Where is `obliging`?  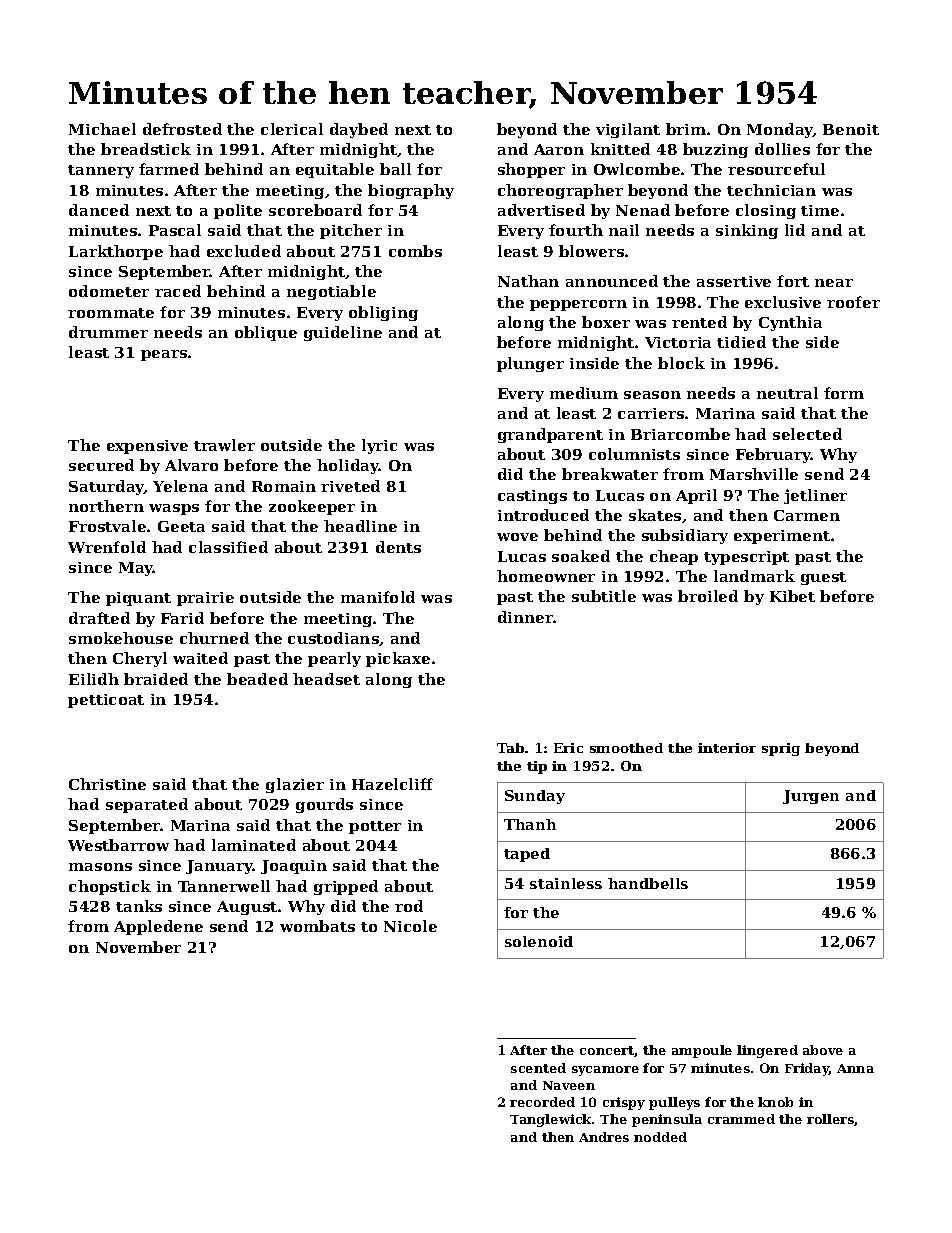 obliging is located at coordinates (383, 313).
